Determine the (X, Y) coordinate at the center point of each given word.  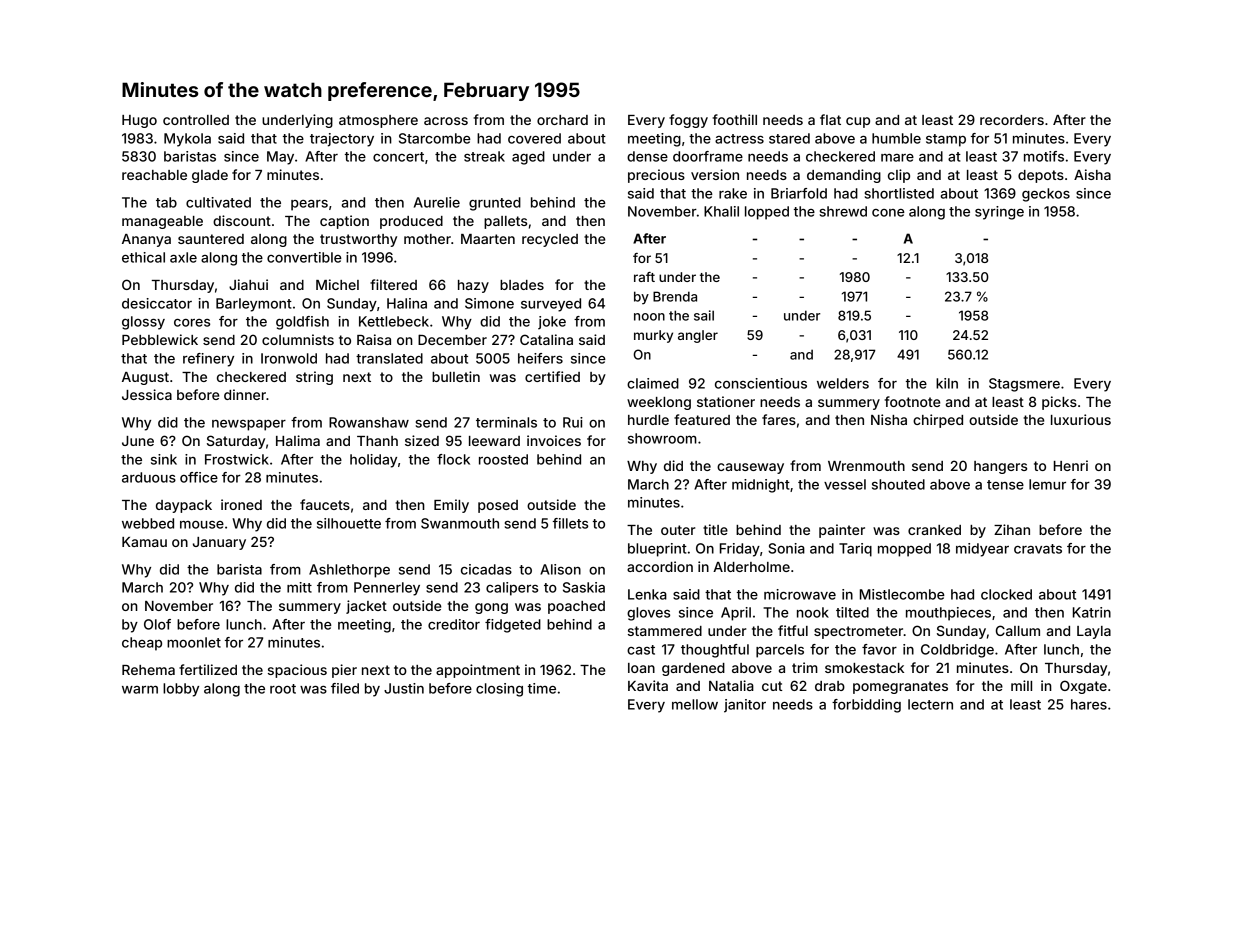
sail (704, 315)
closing (499, 690)
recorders (1012, 120)
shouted (898, 484)
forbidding (866, 706)
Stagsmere (1024, 385)
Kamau (144, 542)
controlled (196, 120)
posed (498, 506)
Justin (404, 688)
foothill (735, 119)
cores (192, 323)
